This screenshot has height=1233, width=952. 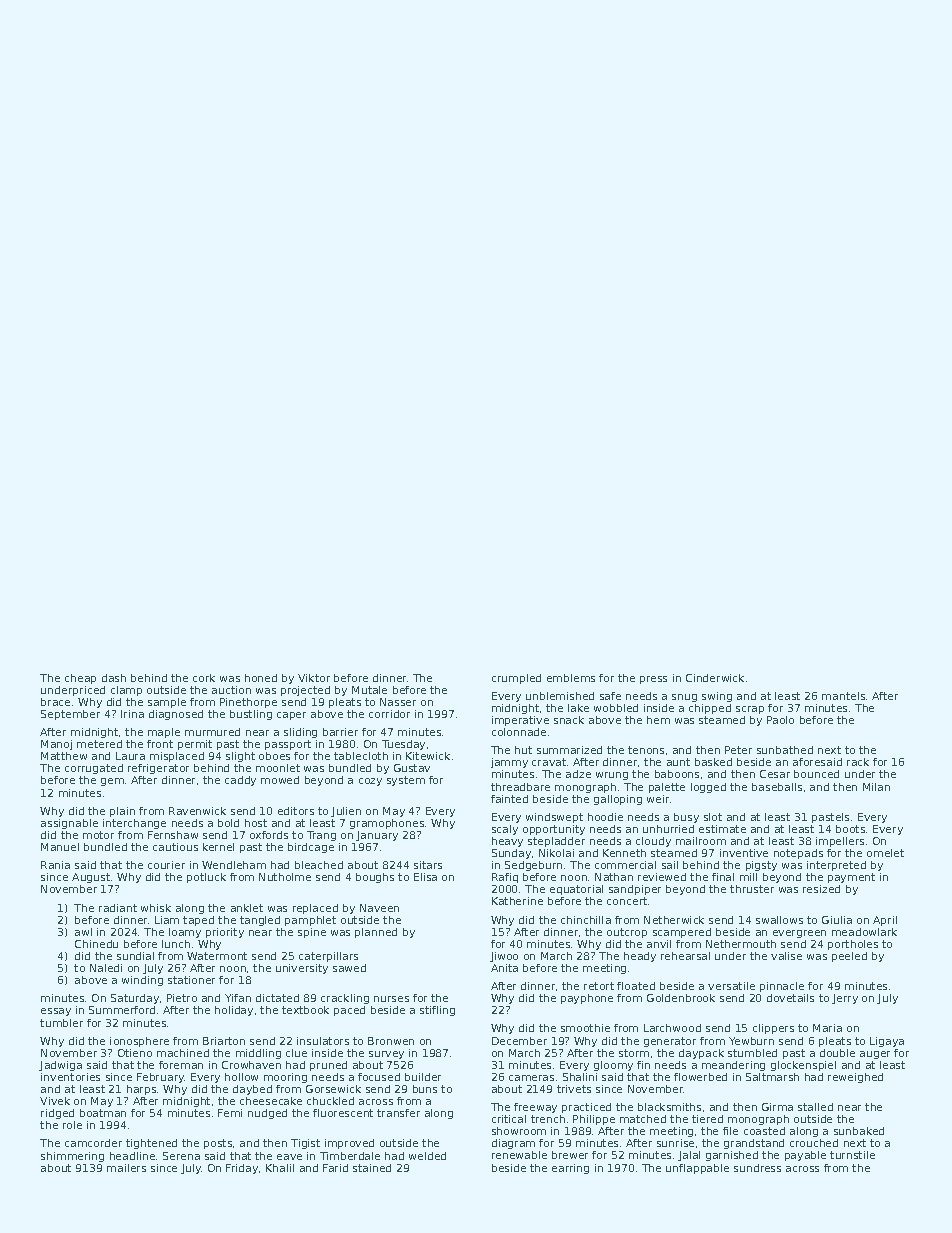 I want to click on bustling, so click(x=251, y=715).
